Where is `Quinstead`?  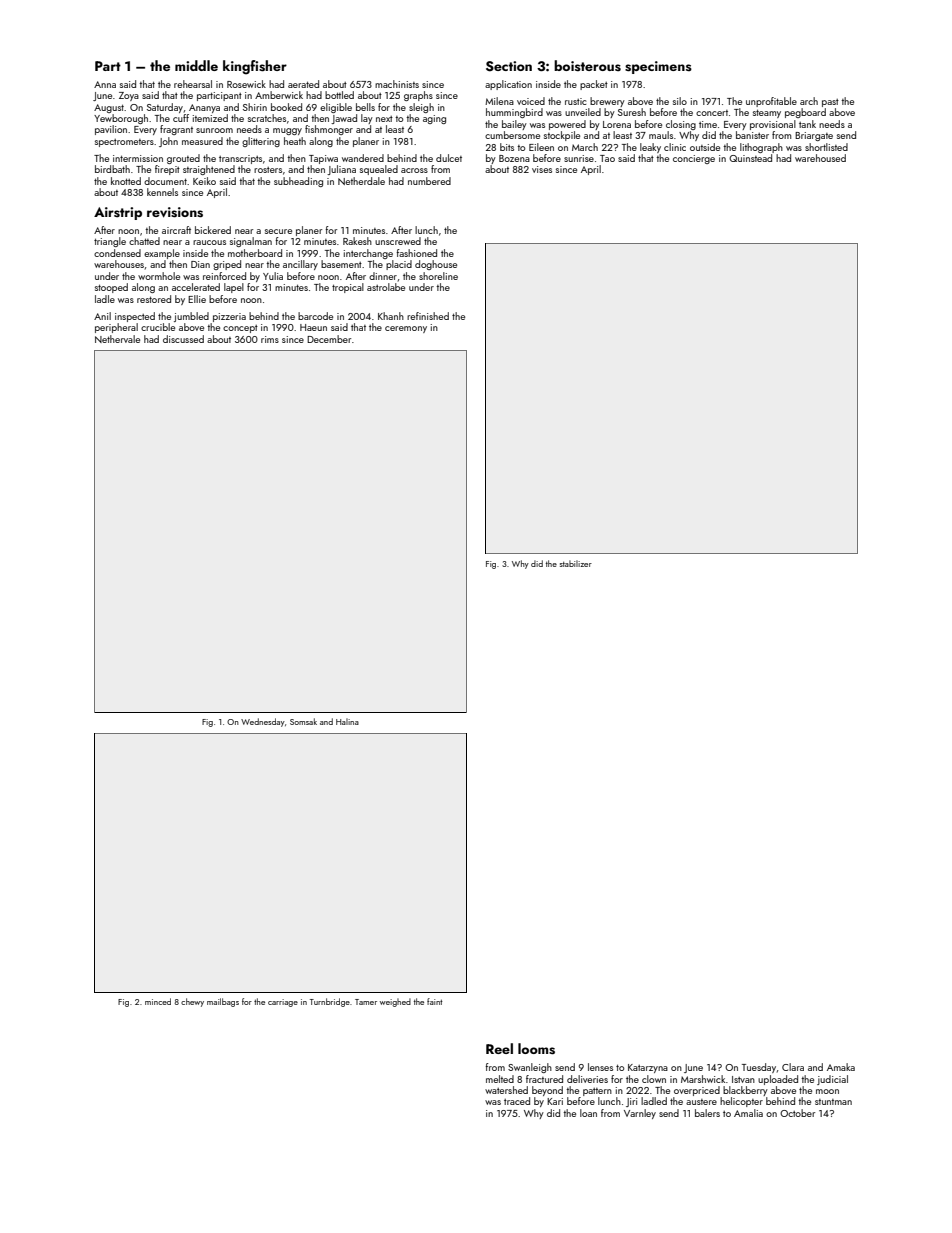
Quinstead is located at coordinates (750, 158).
